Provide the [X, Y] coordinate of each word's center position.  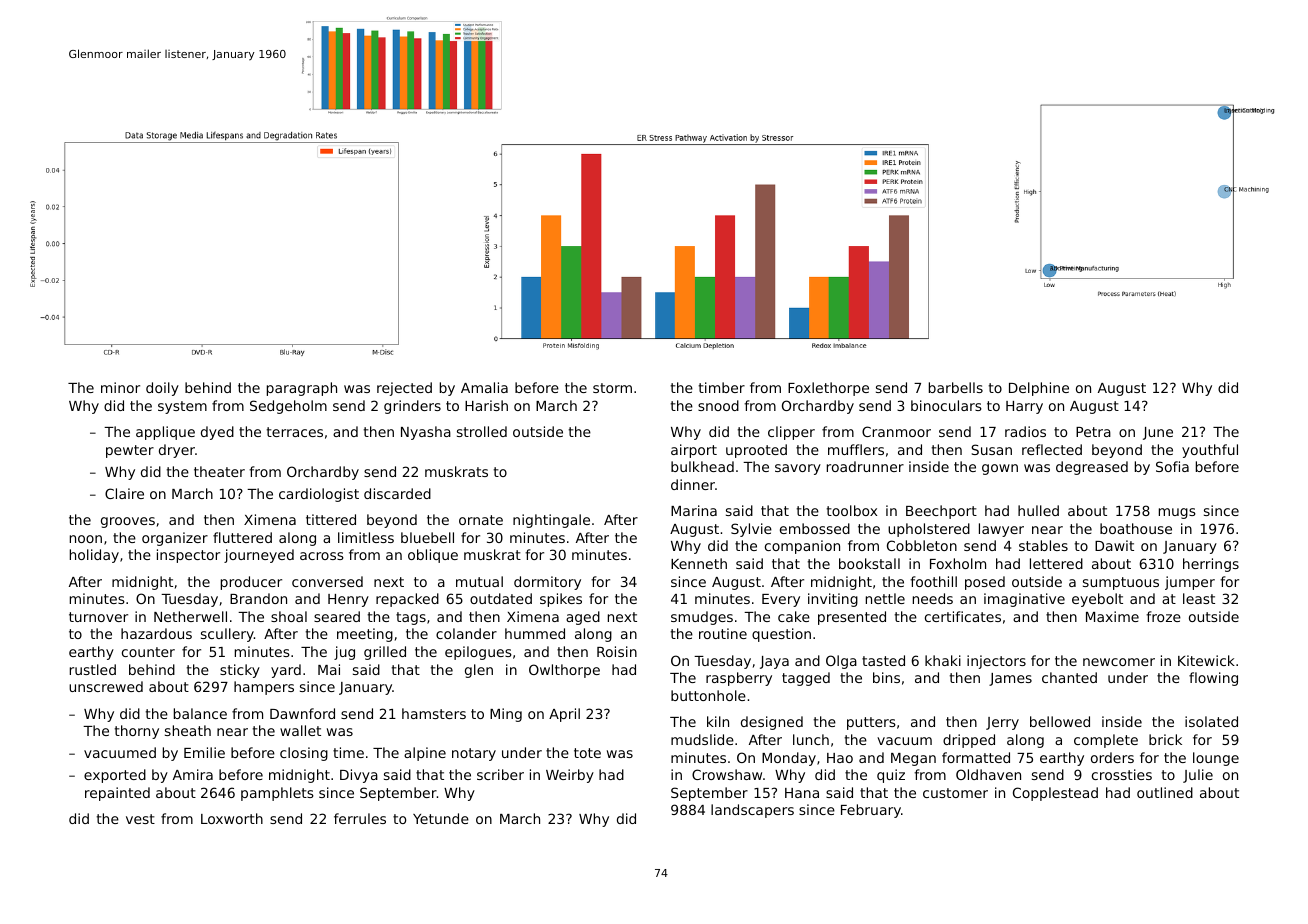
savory [798, 469]
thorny [137, 732]
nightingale [551, 521]
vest [140, 819]
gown [1000, 469]
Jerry [1002, 723]
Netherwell [190, 616]
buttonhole [708, 695]
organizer [175, 539]
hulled [1038, 510]
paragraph [302, 389]
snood [718, 405]
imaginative [1024, 600]
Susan [991, 449]
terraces [295, 432]
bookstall [869, 563]
